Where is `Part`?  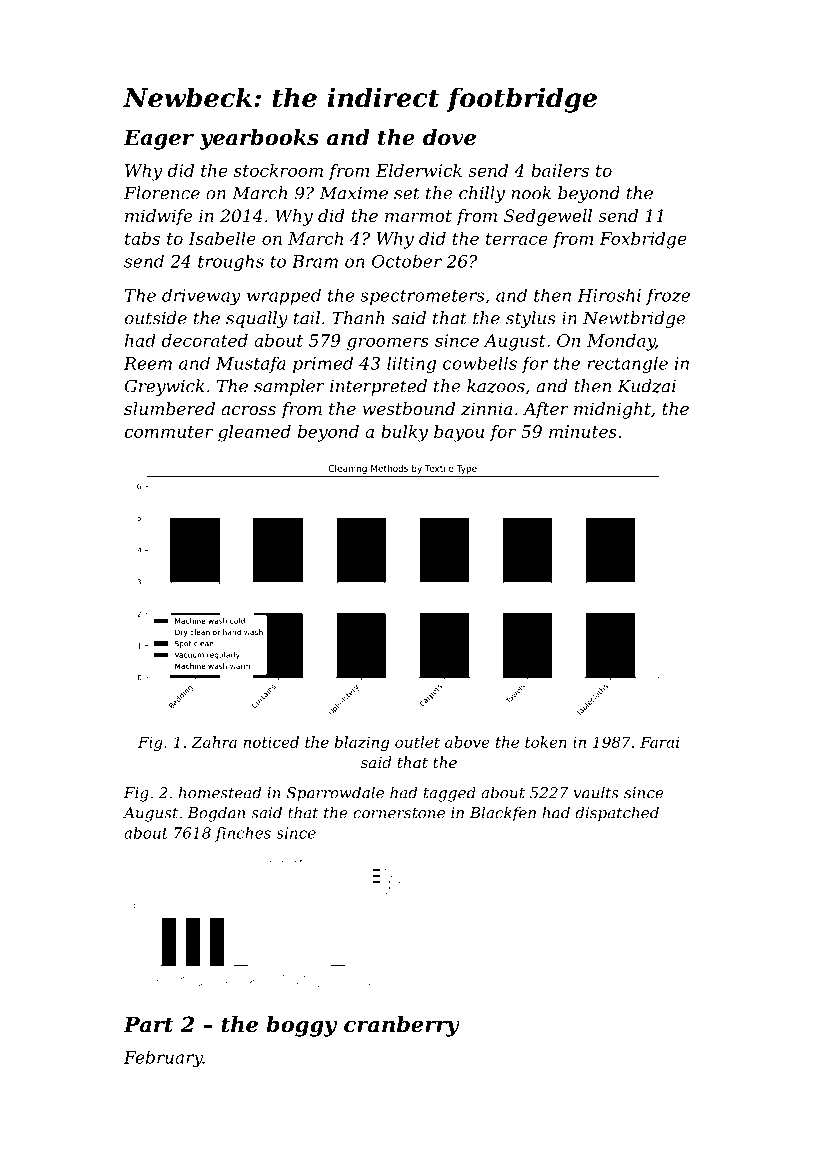
Part is located at coordinates (148, 1024).
